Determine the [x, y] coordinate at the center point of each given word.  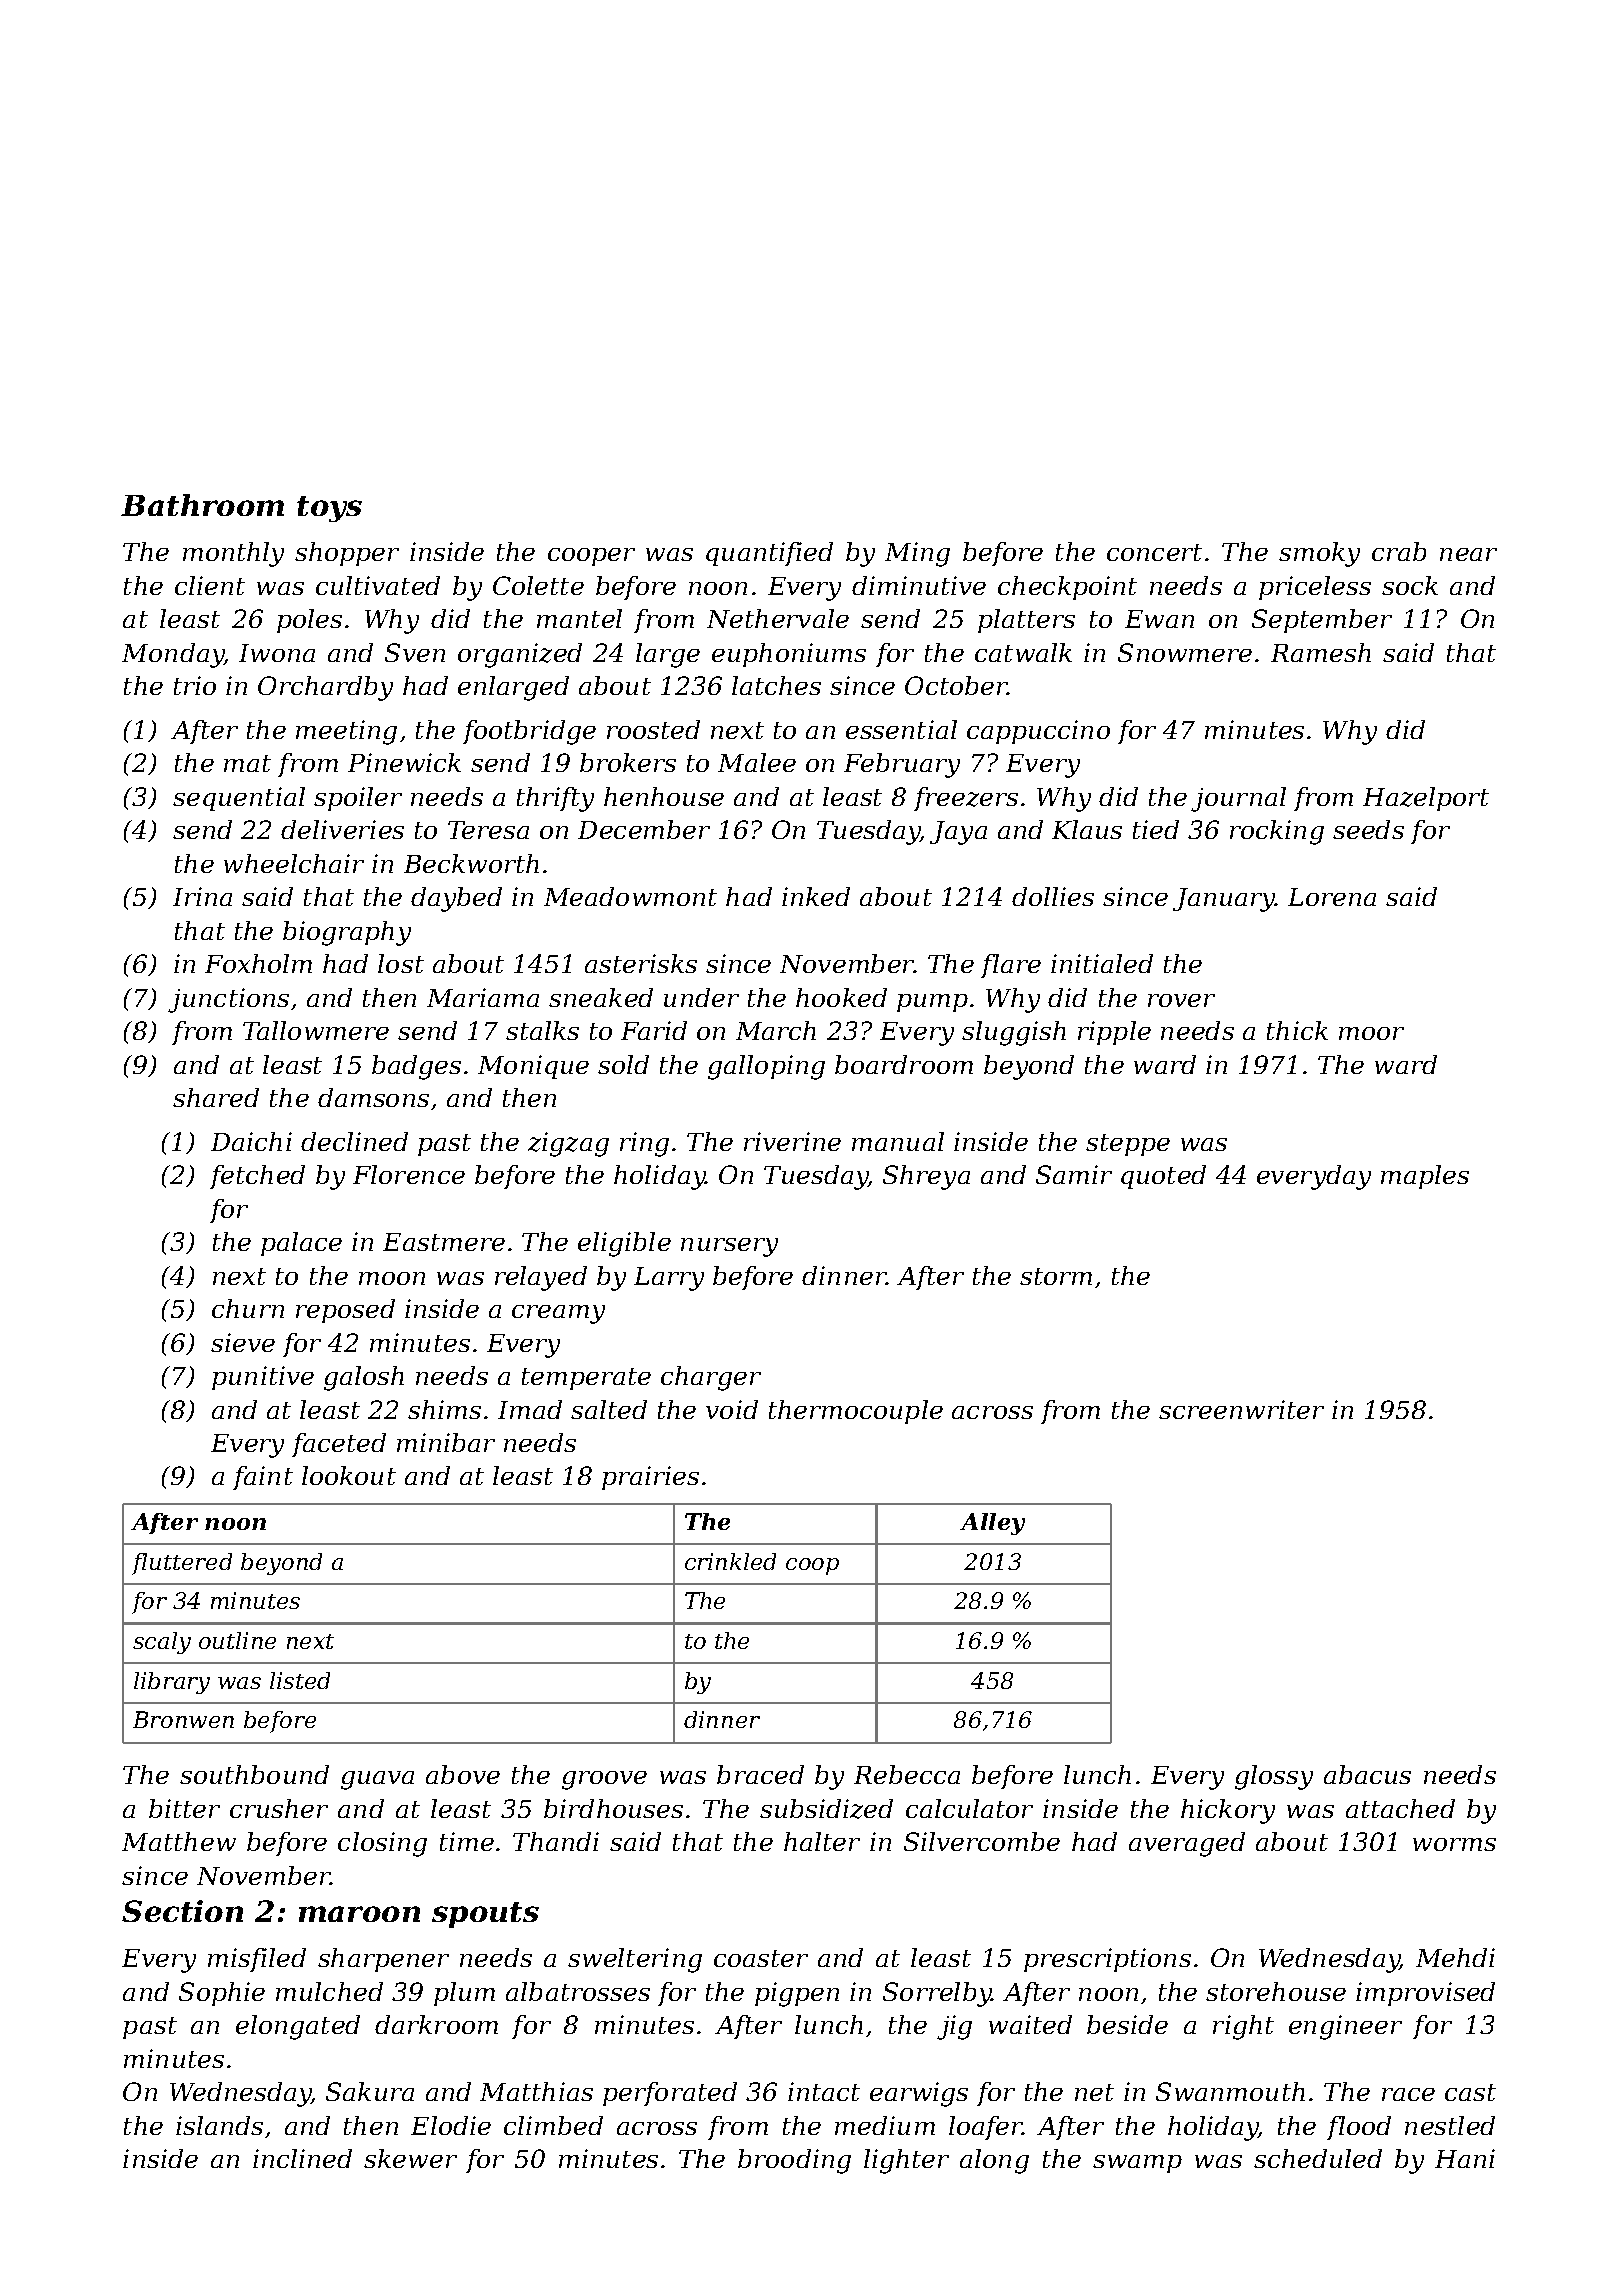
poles [309, 621]
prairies [650, 1478]
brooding [794, 2161]
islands [219, 2125]
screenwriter [1241, 1409]
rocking [1277, 832]
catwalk [1023, 652]
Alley [992, 1524]
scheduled [1318, 2158]
